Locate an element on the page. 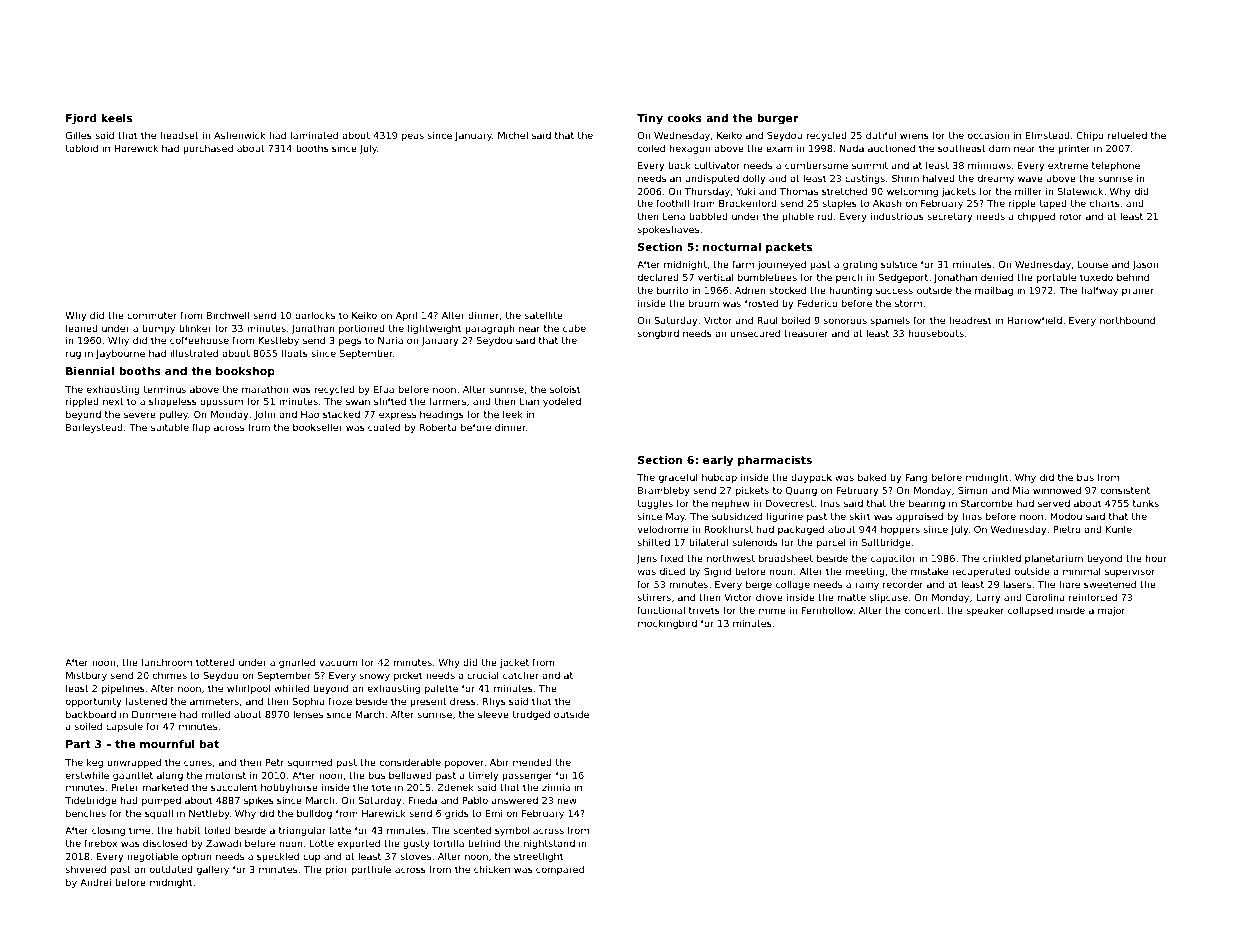  Barleystead is located at coordinates (94, 428).
